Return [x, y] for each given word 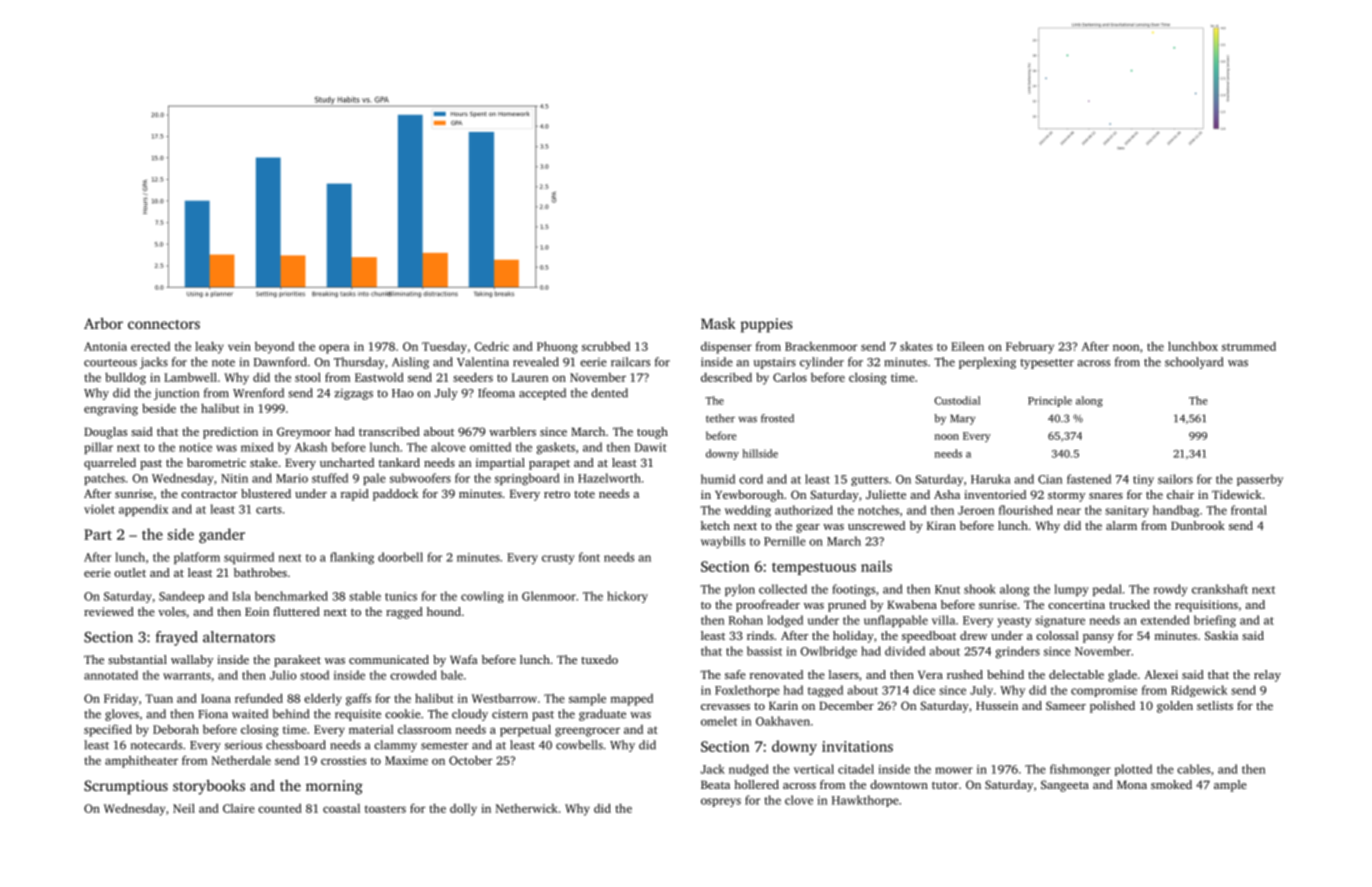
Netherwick [527, 808]
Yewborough [749, 496]
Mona [1132, 784]
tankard [399, 462]
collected [783, 589]
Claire [239, 808]
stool [308, 377]
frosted [777, 418]
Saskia [1221, 635]
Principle [1050, 401]
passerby [1260, 480]
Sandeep [181, 597]
